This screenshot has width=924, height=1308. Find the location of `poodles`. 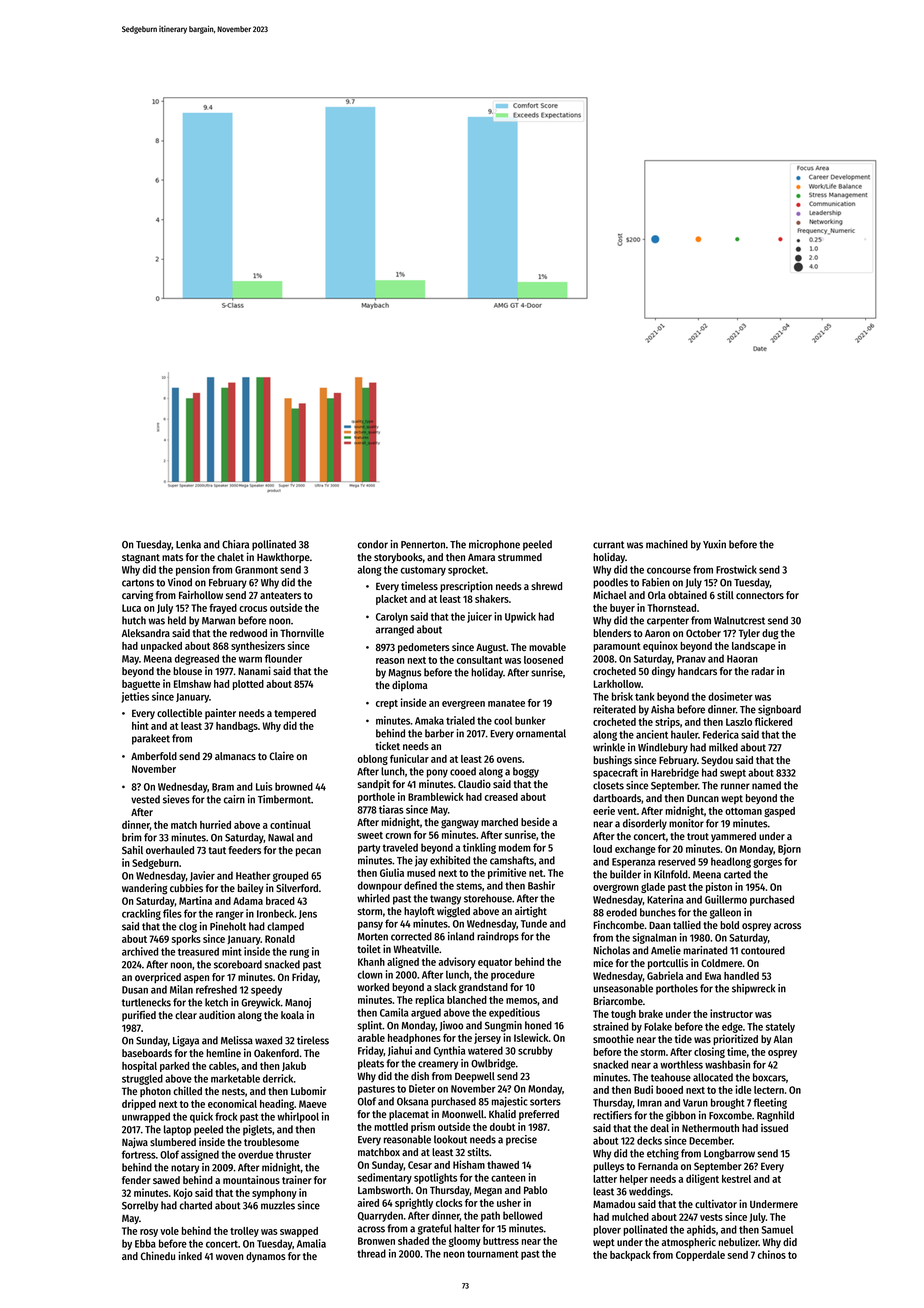

poodles is located at coordinates (610, 583).
